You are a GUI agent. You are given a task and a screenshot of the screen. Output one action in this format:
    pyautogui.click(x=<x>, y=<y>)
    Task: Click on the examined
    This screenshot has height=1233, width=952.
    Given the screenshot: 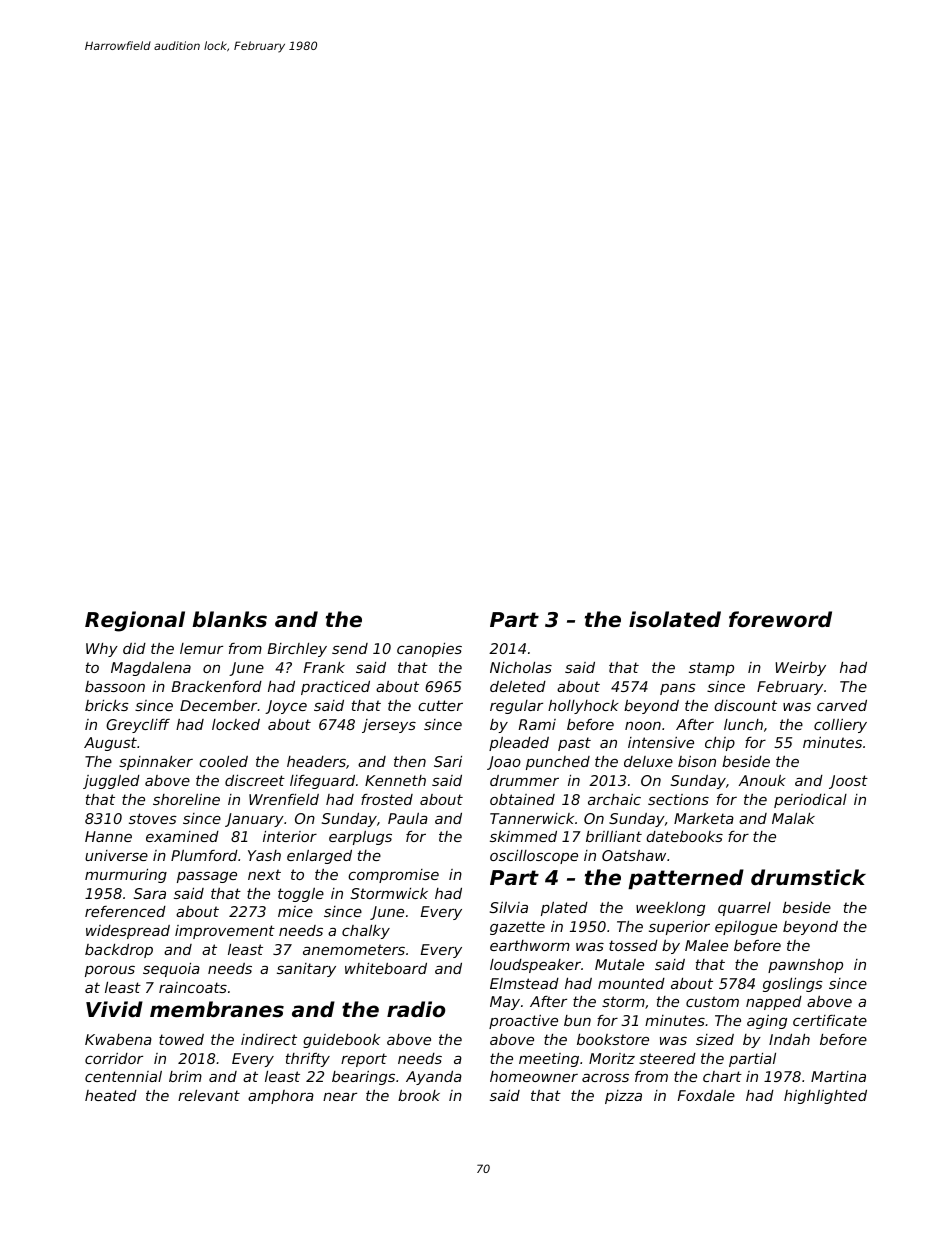 What is the action you would take?
    pyautogui.click(x=182, y=836)
